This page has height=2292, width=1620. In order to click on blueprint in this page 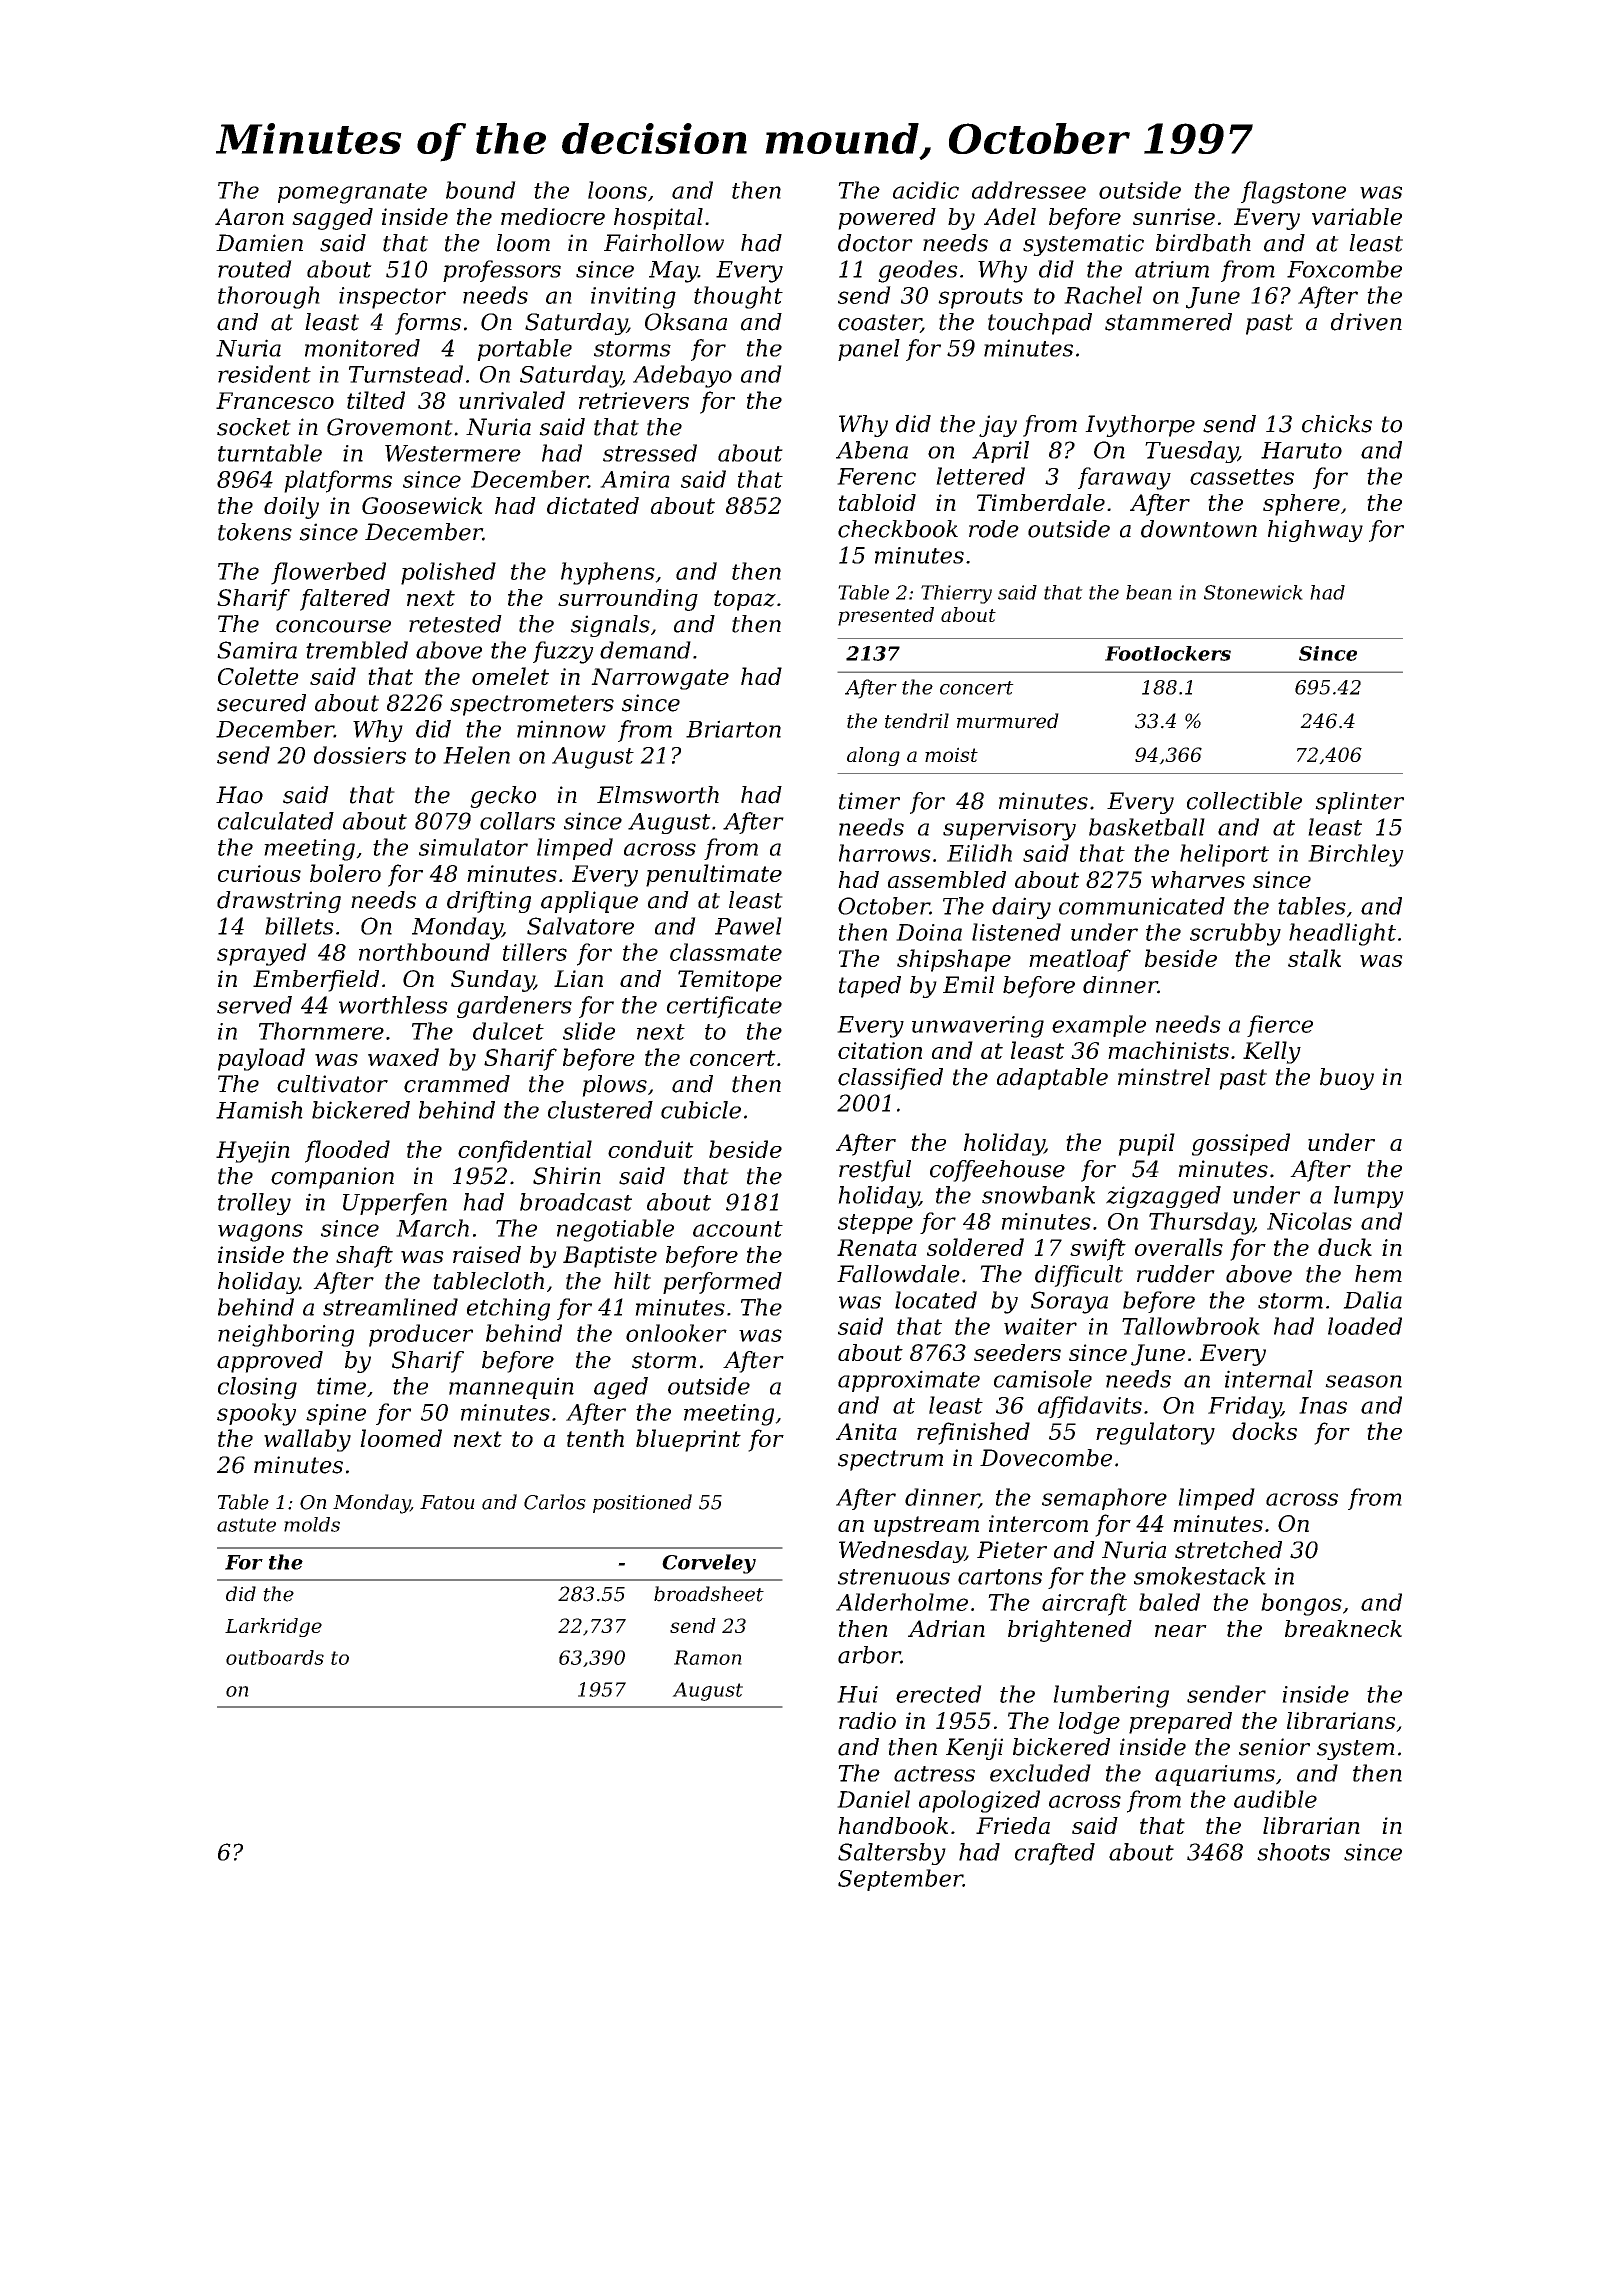, I will do `click(688, 1440)`.
